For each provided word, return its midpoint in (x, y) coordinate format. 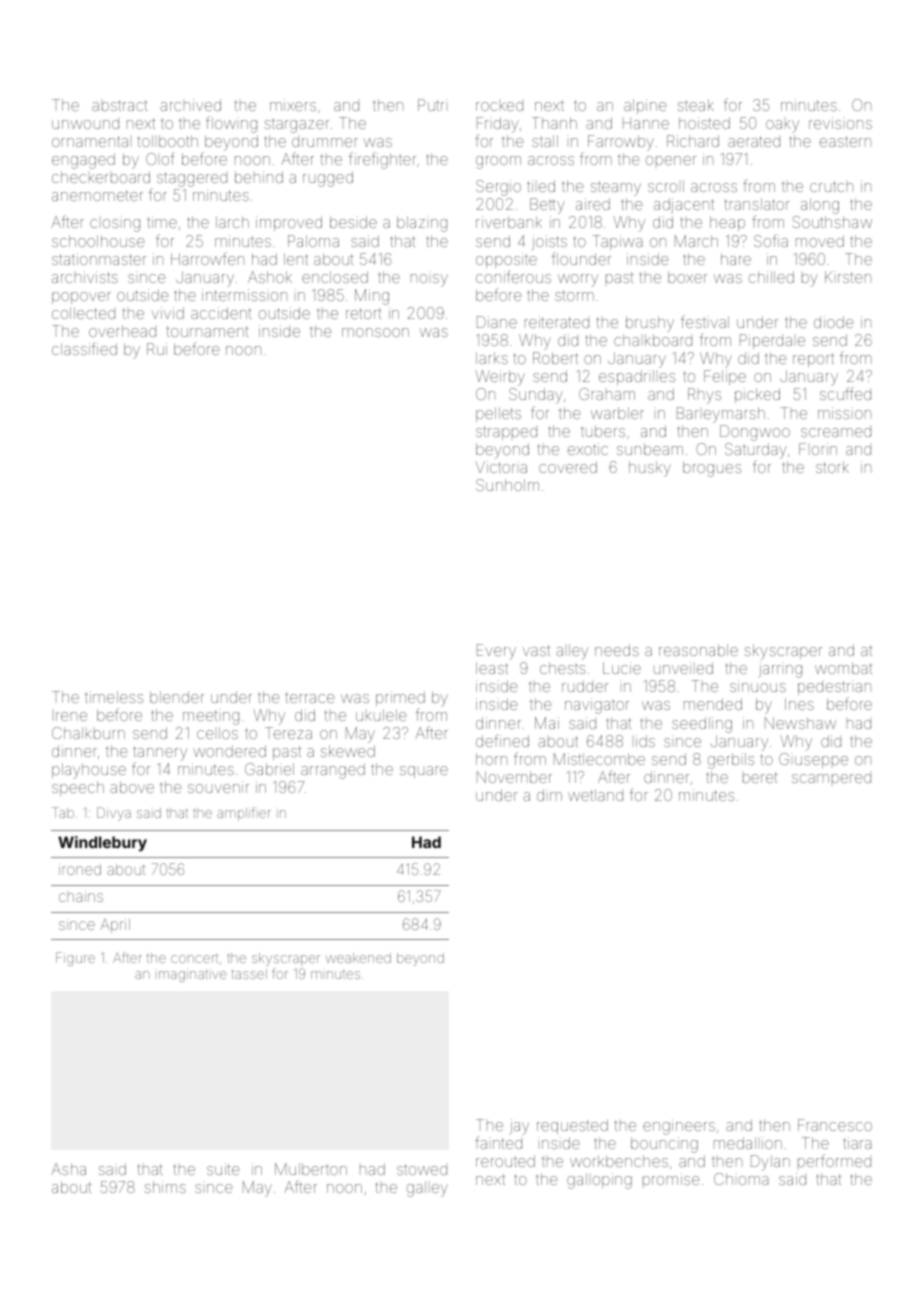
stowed (422, 1169)
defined (502, 740)
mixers (293, 105)
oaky (782, 126)
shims (165, 1187)
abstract (120, 105)
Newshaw (800, 723)
